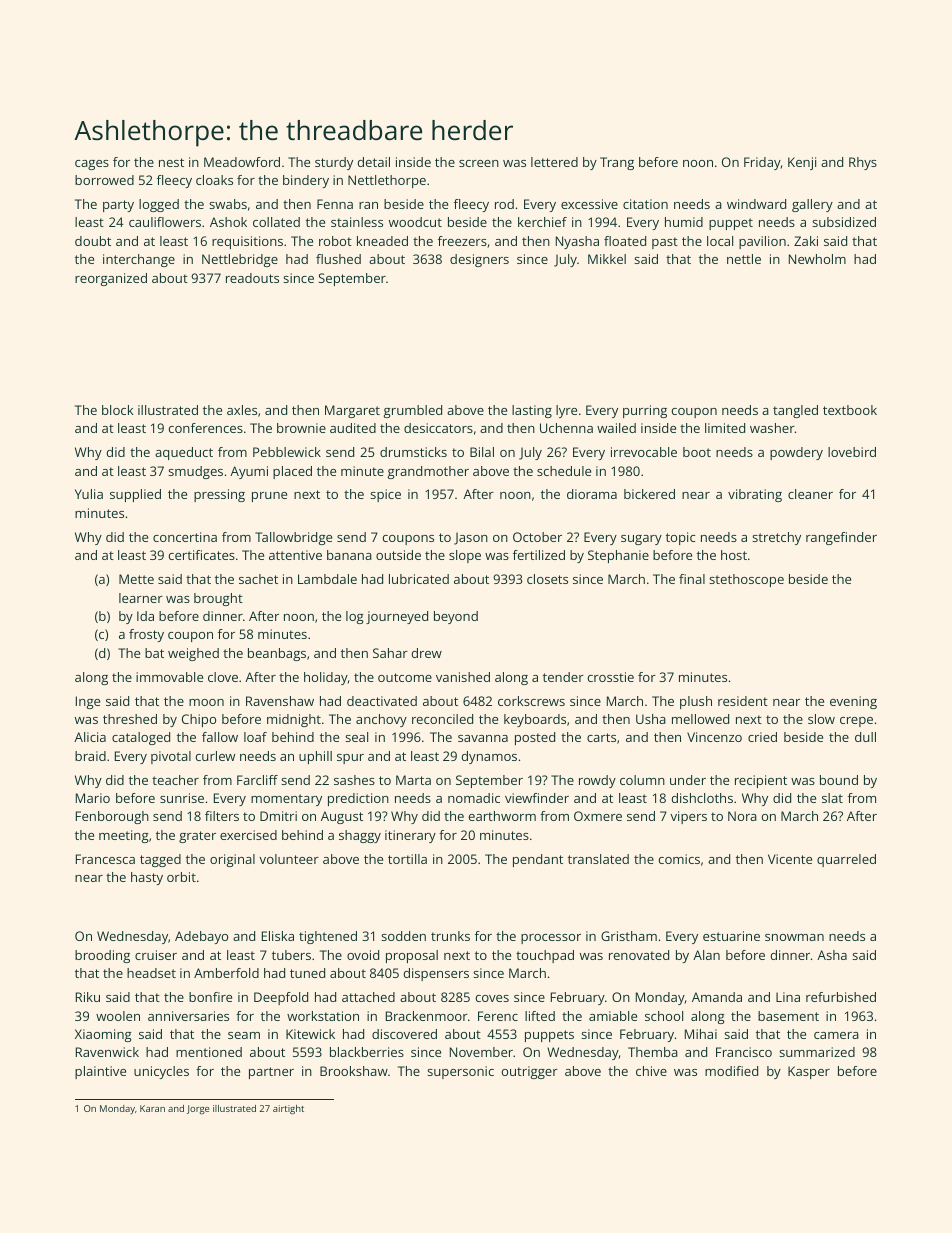 Image resolution: width=952 pixels, height=1233 pixels. I want to click on loaf, so click(255, 737).
